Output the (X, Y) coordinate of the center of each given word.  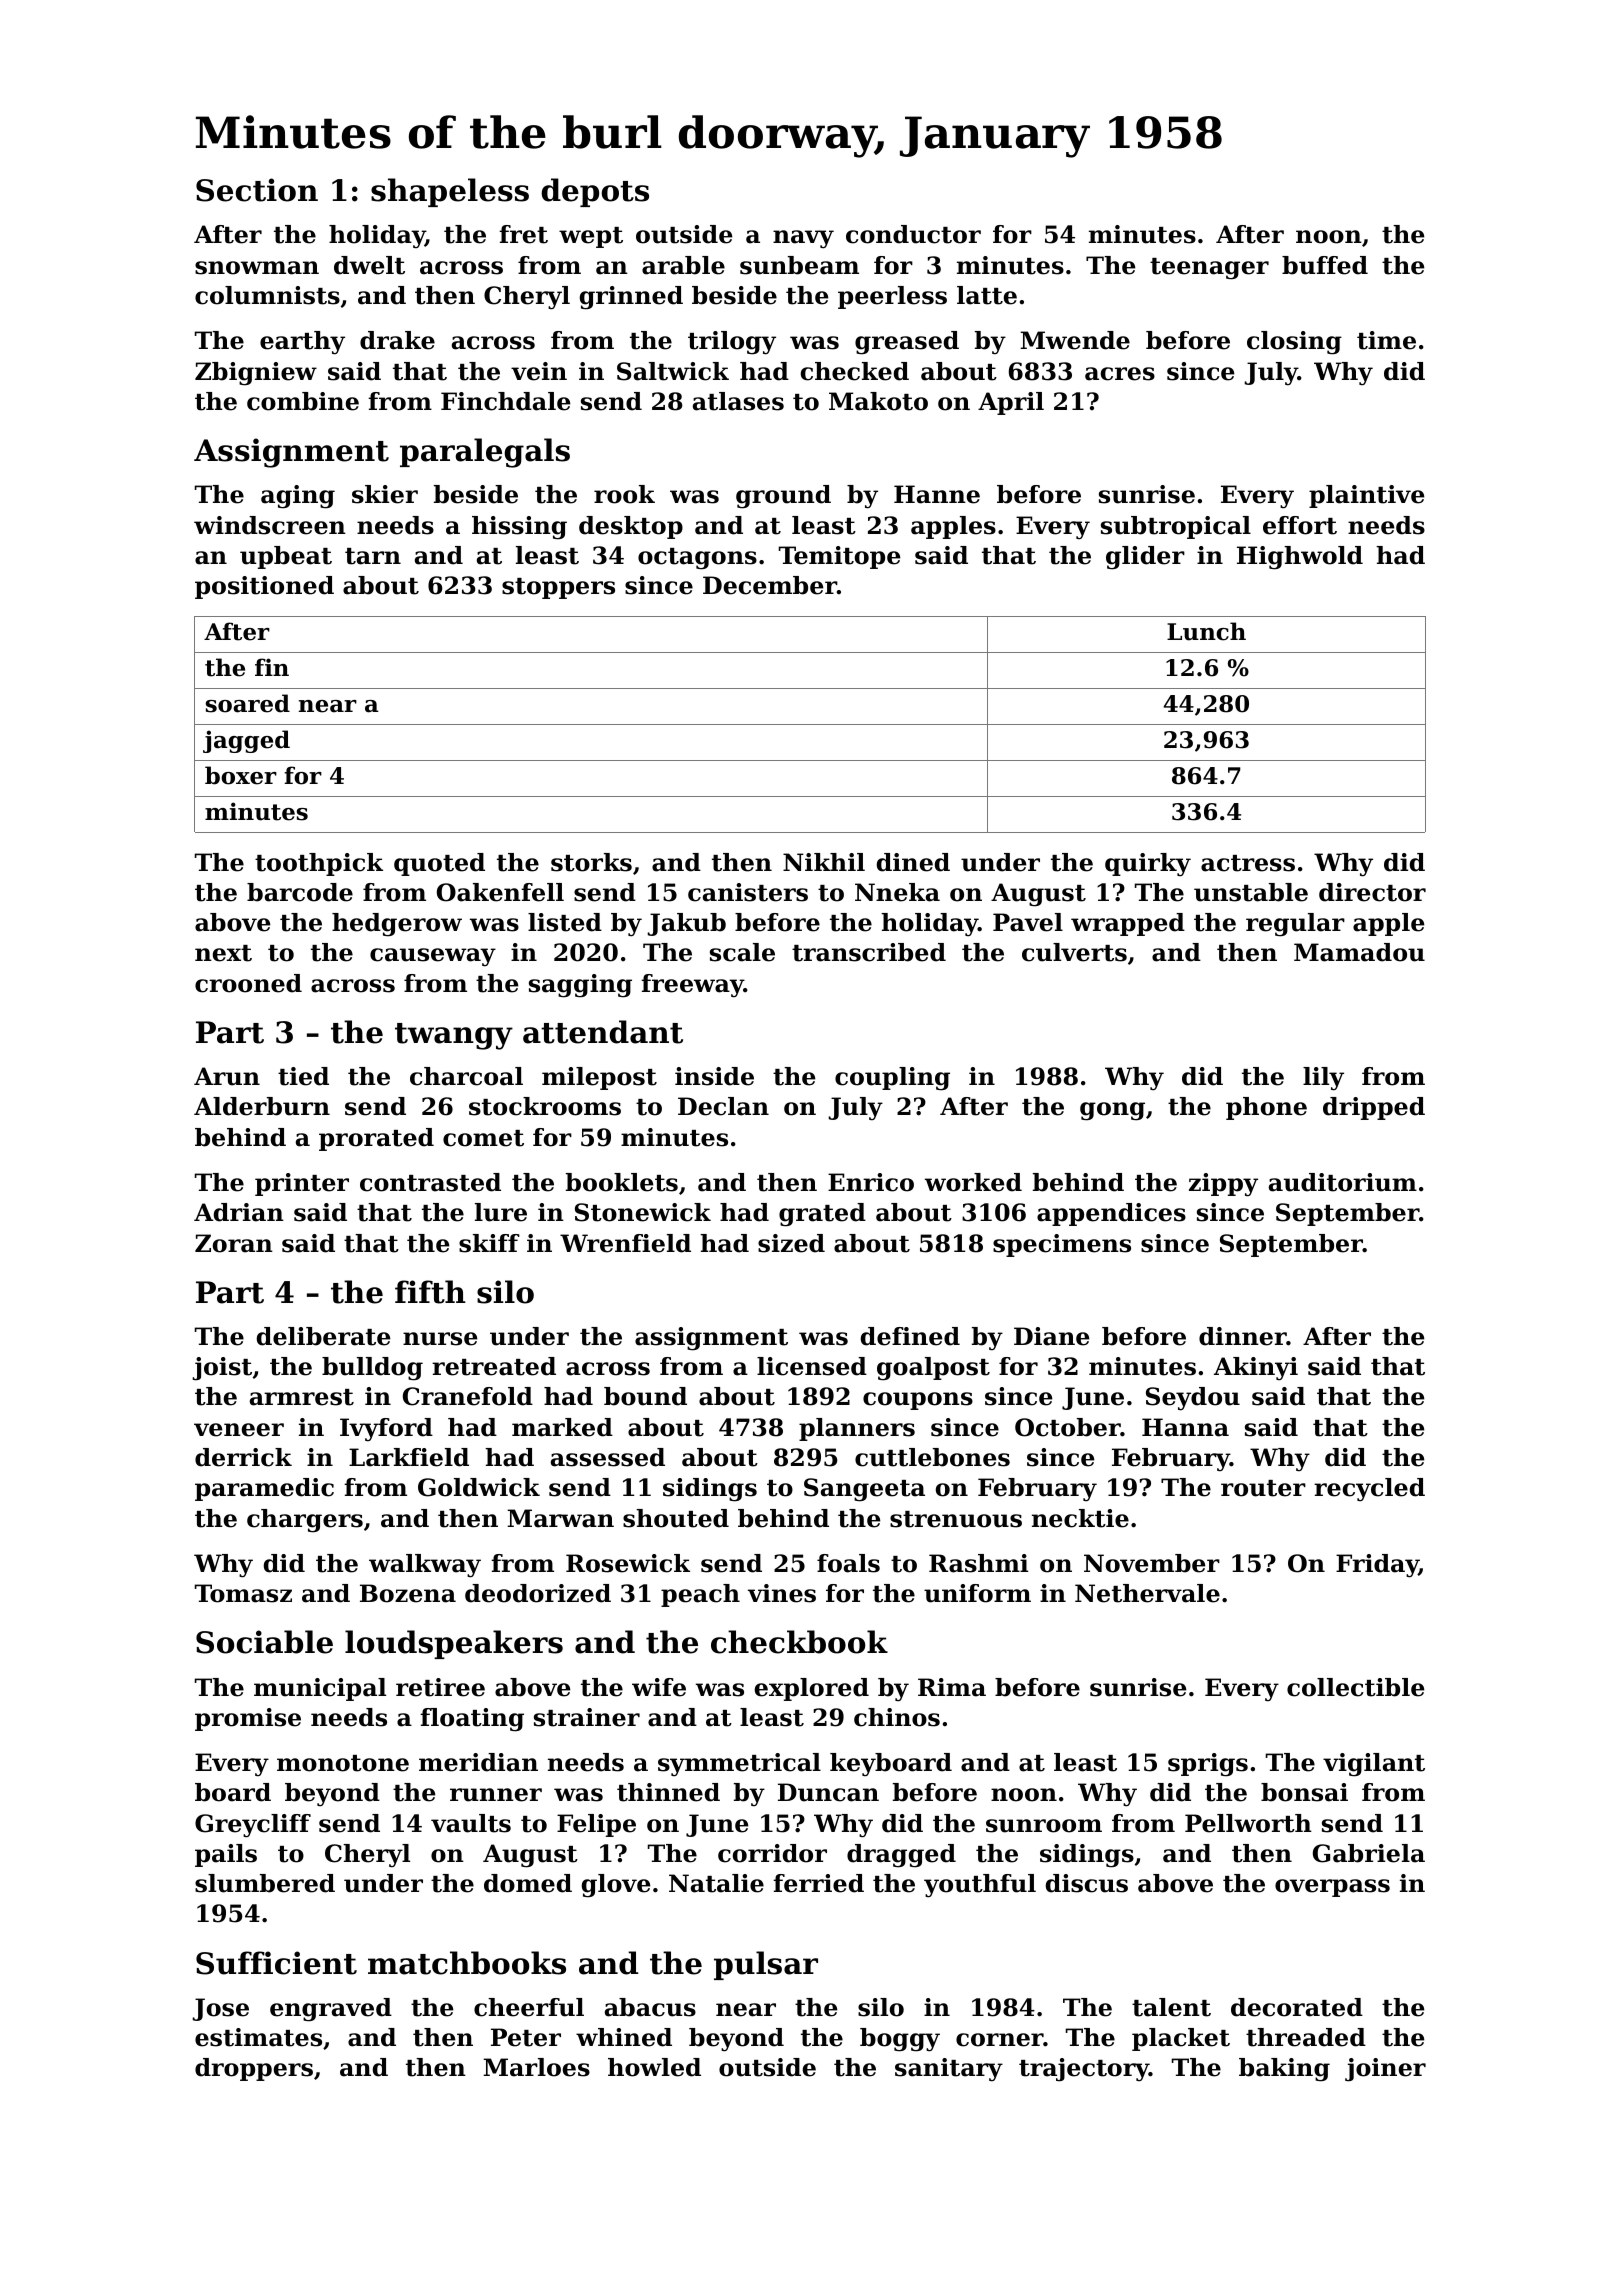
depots (595, 192)
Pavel (1028, 922)
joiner (1385, 2070)
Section (257, 190)
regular (1295, 925)
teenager (1209, 269)
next (223, 953)
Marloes (536, 2067)
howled (654, 2067)
